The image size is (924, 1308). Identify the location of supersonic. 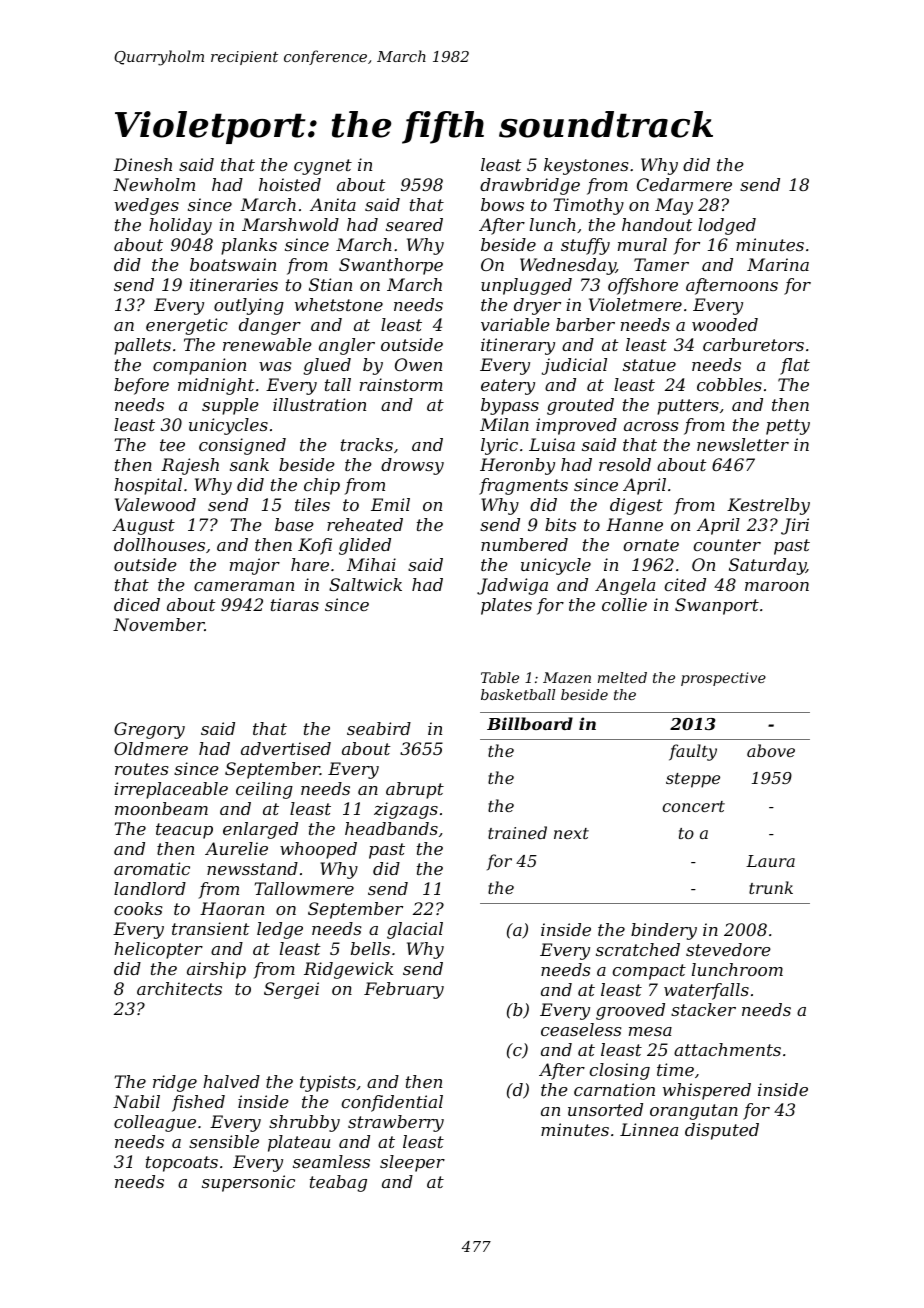
(248, 1183).
